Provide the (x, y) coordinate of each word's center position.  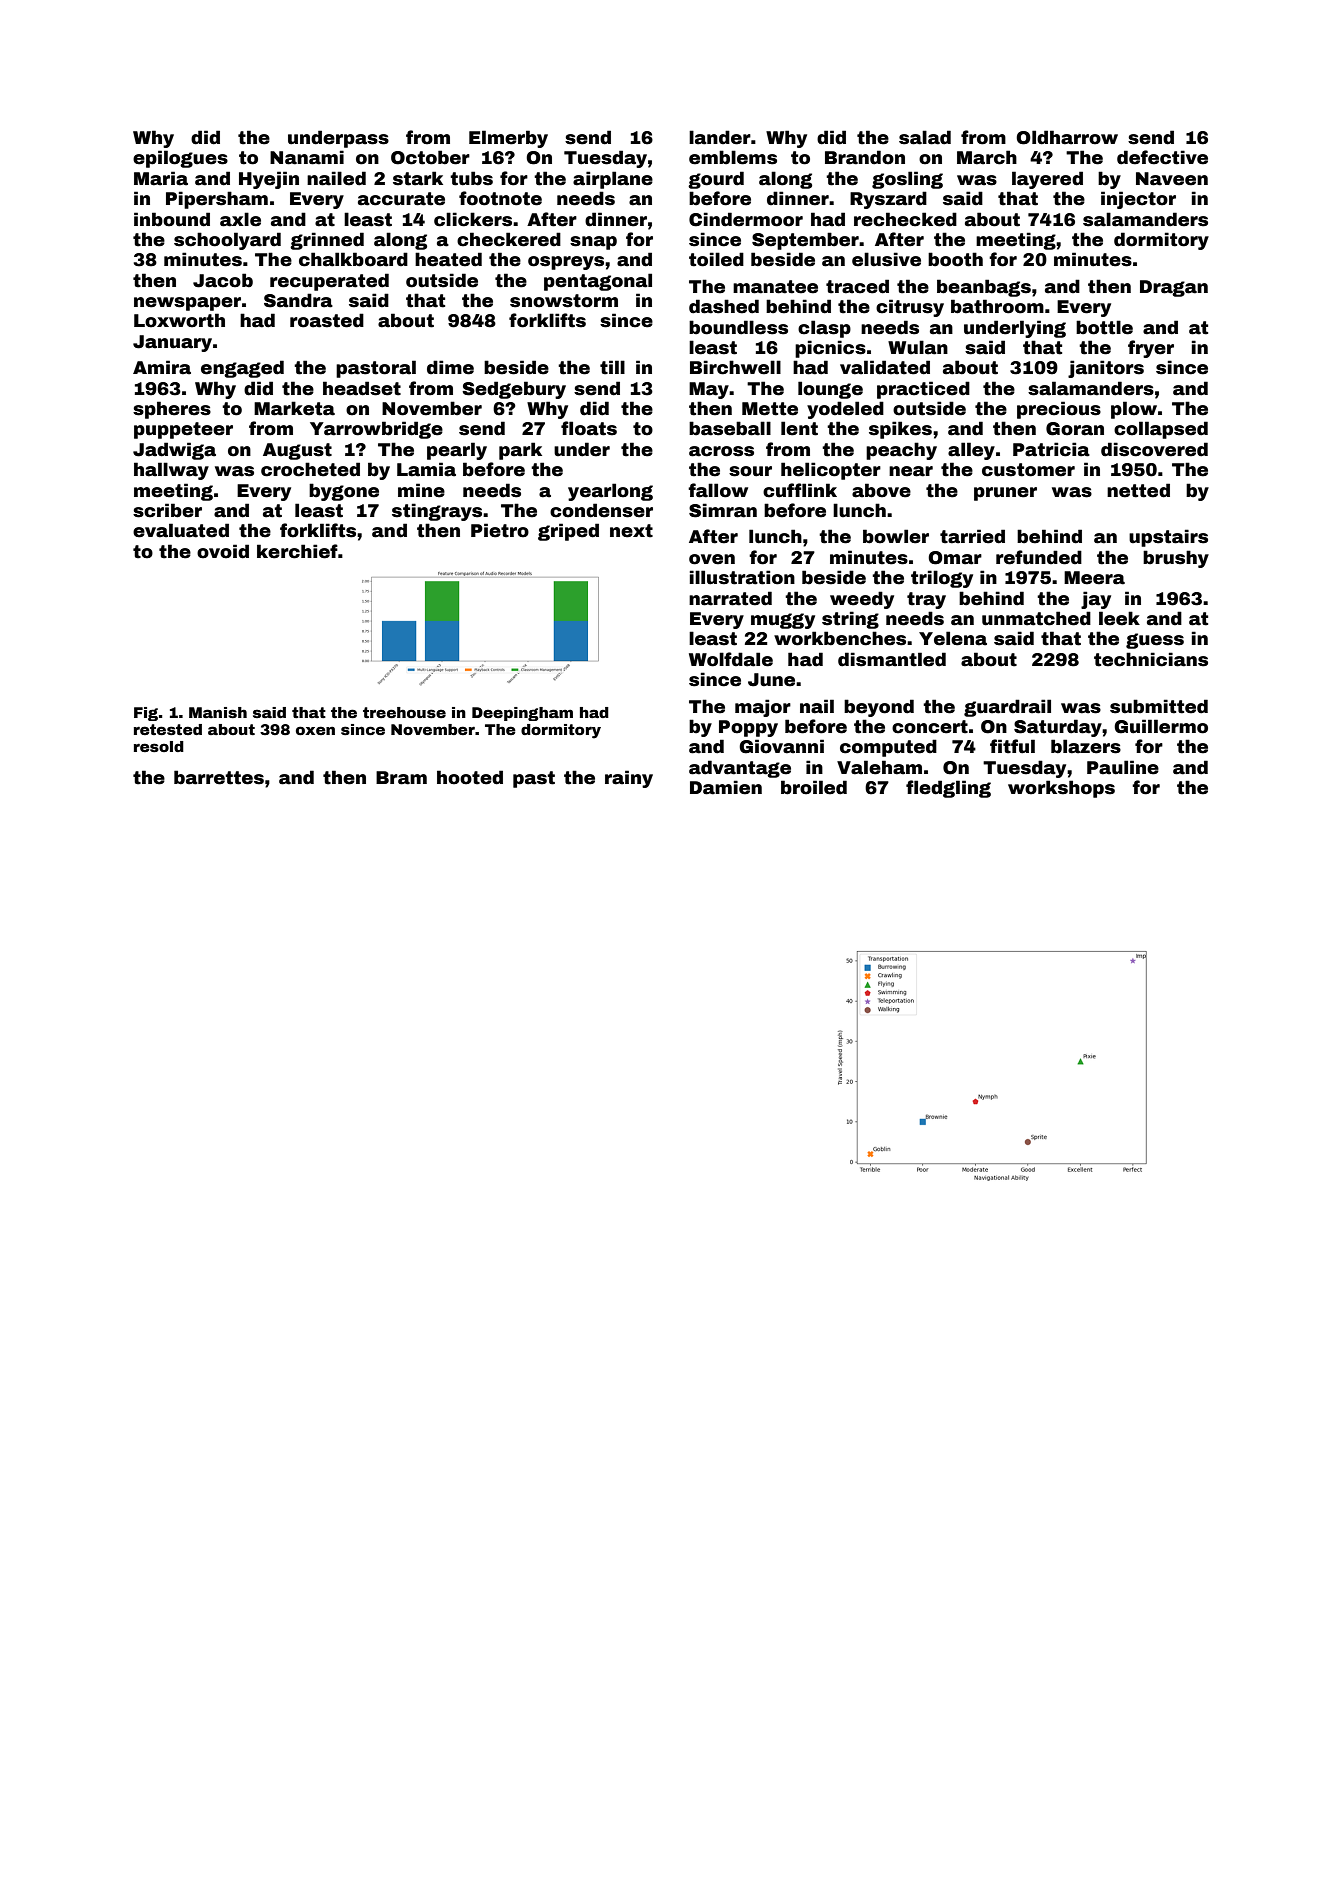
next (631, 531)
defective (1162, 157)
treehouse (404, 712)
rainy (629, 779)
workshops (1061, 789)
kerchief (297, 551)
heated (448, 259)
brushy (1176, 559)
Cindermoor (746, 219)
